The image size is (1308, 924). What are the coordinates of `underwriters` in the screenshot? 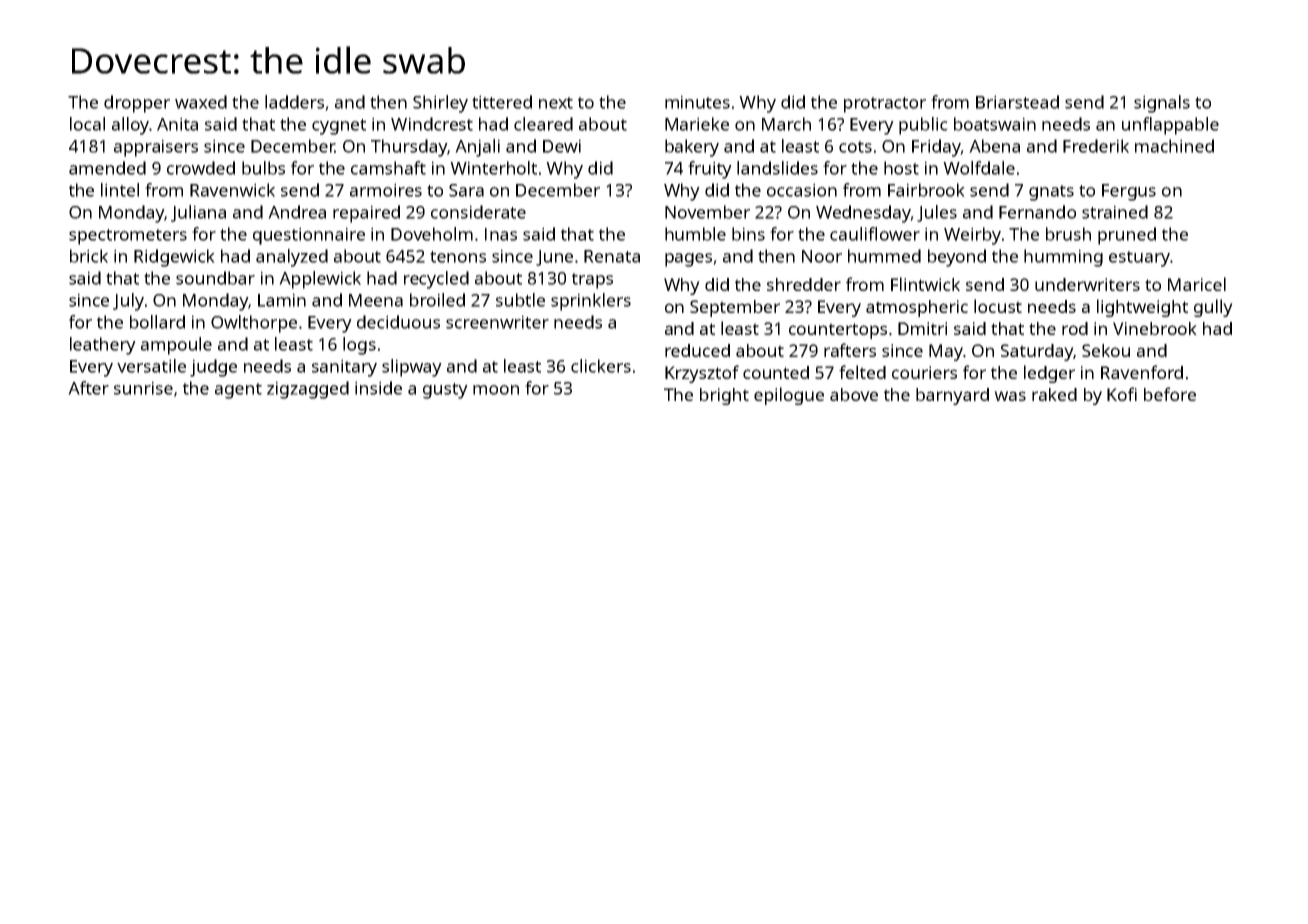 It's located at (1087, 284).
